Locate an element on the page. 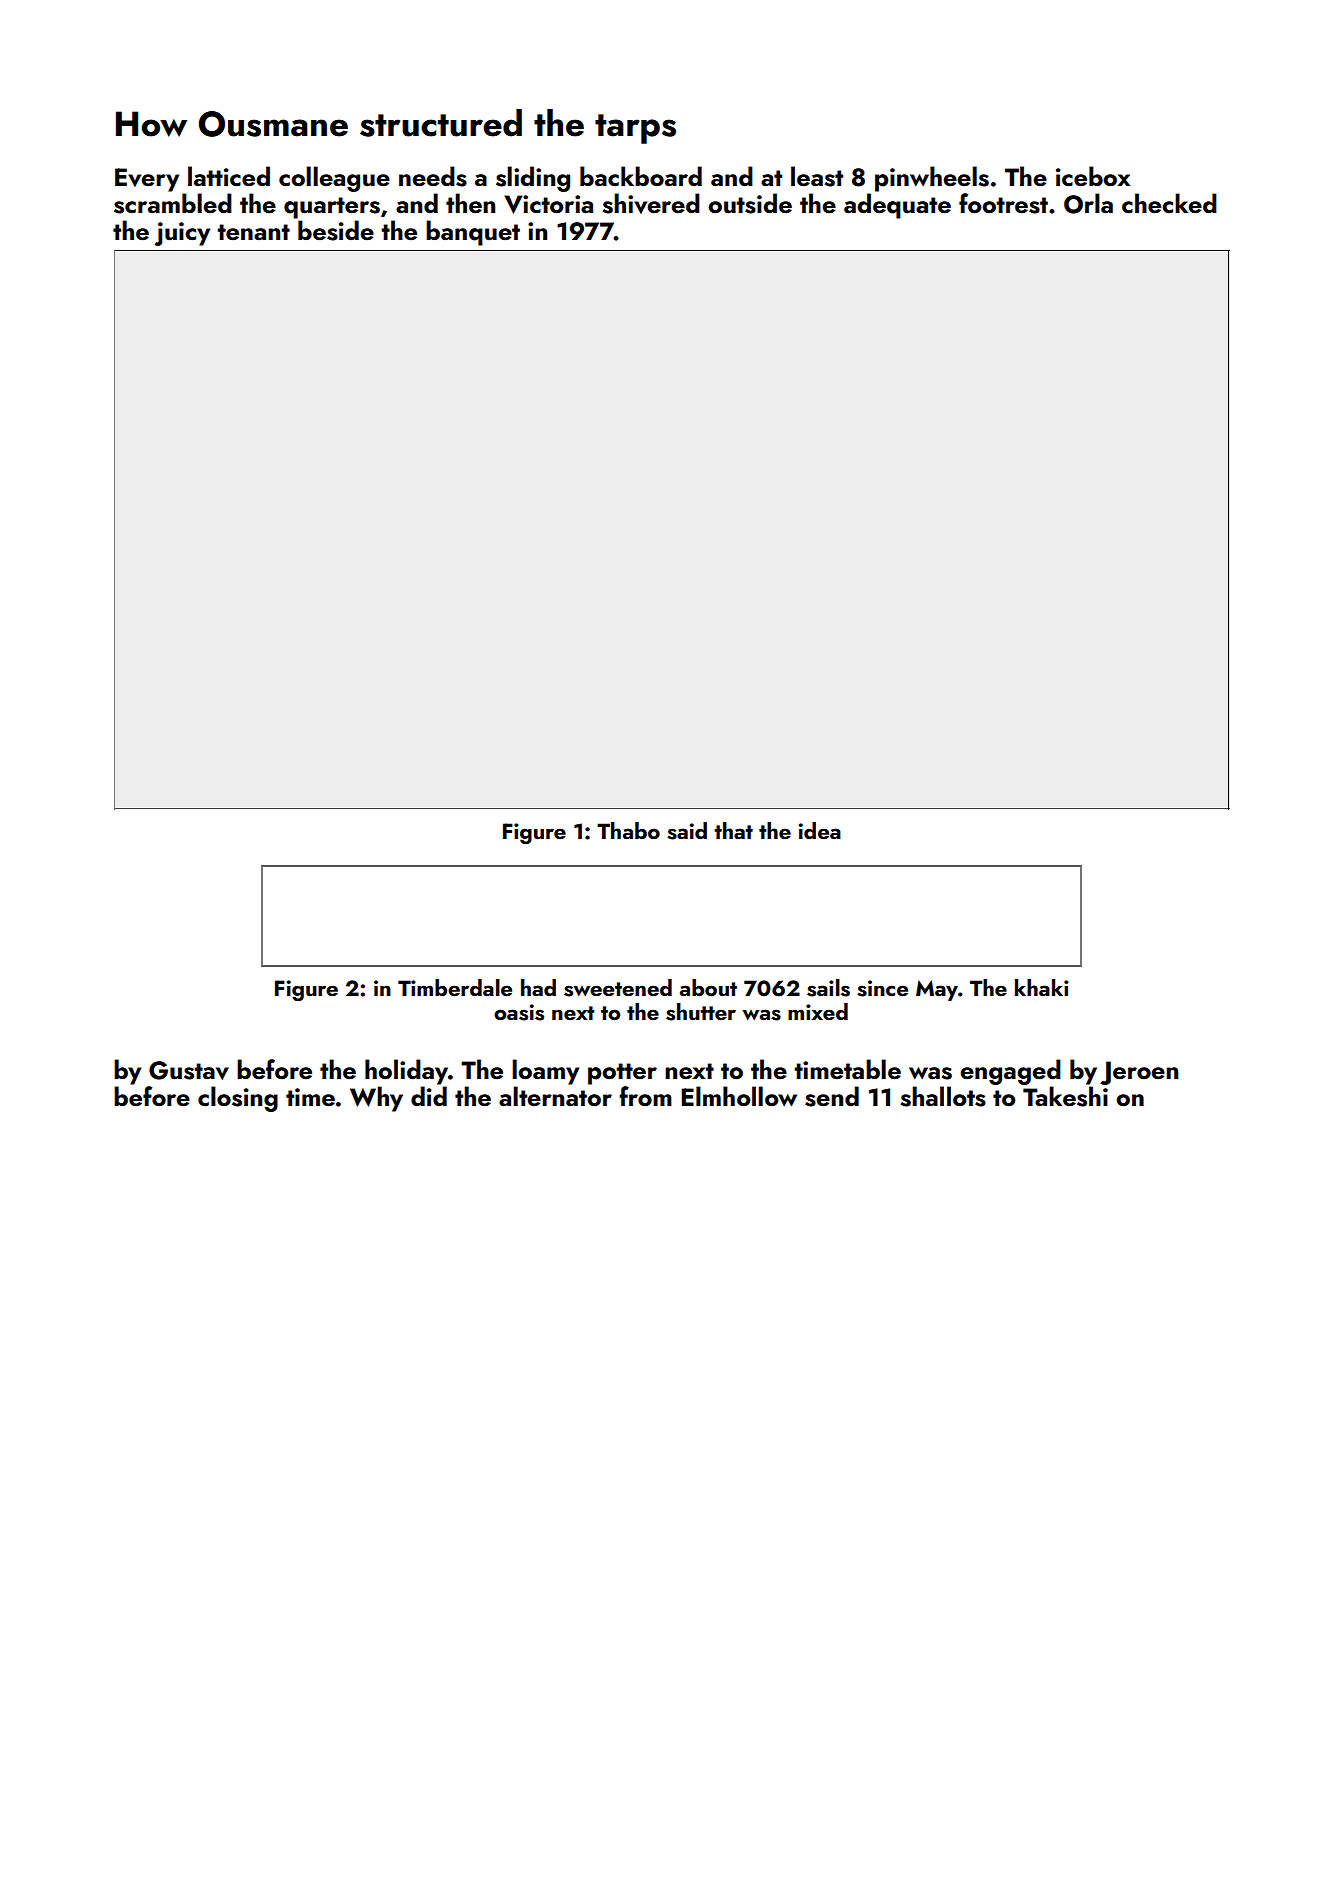 The height and width of the document is (1899, 1343). loamy is located at coordinates (545, 1072).
